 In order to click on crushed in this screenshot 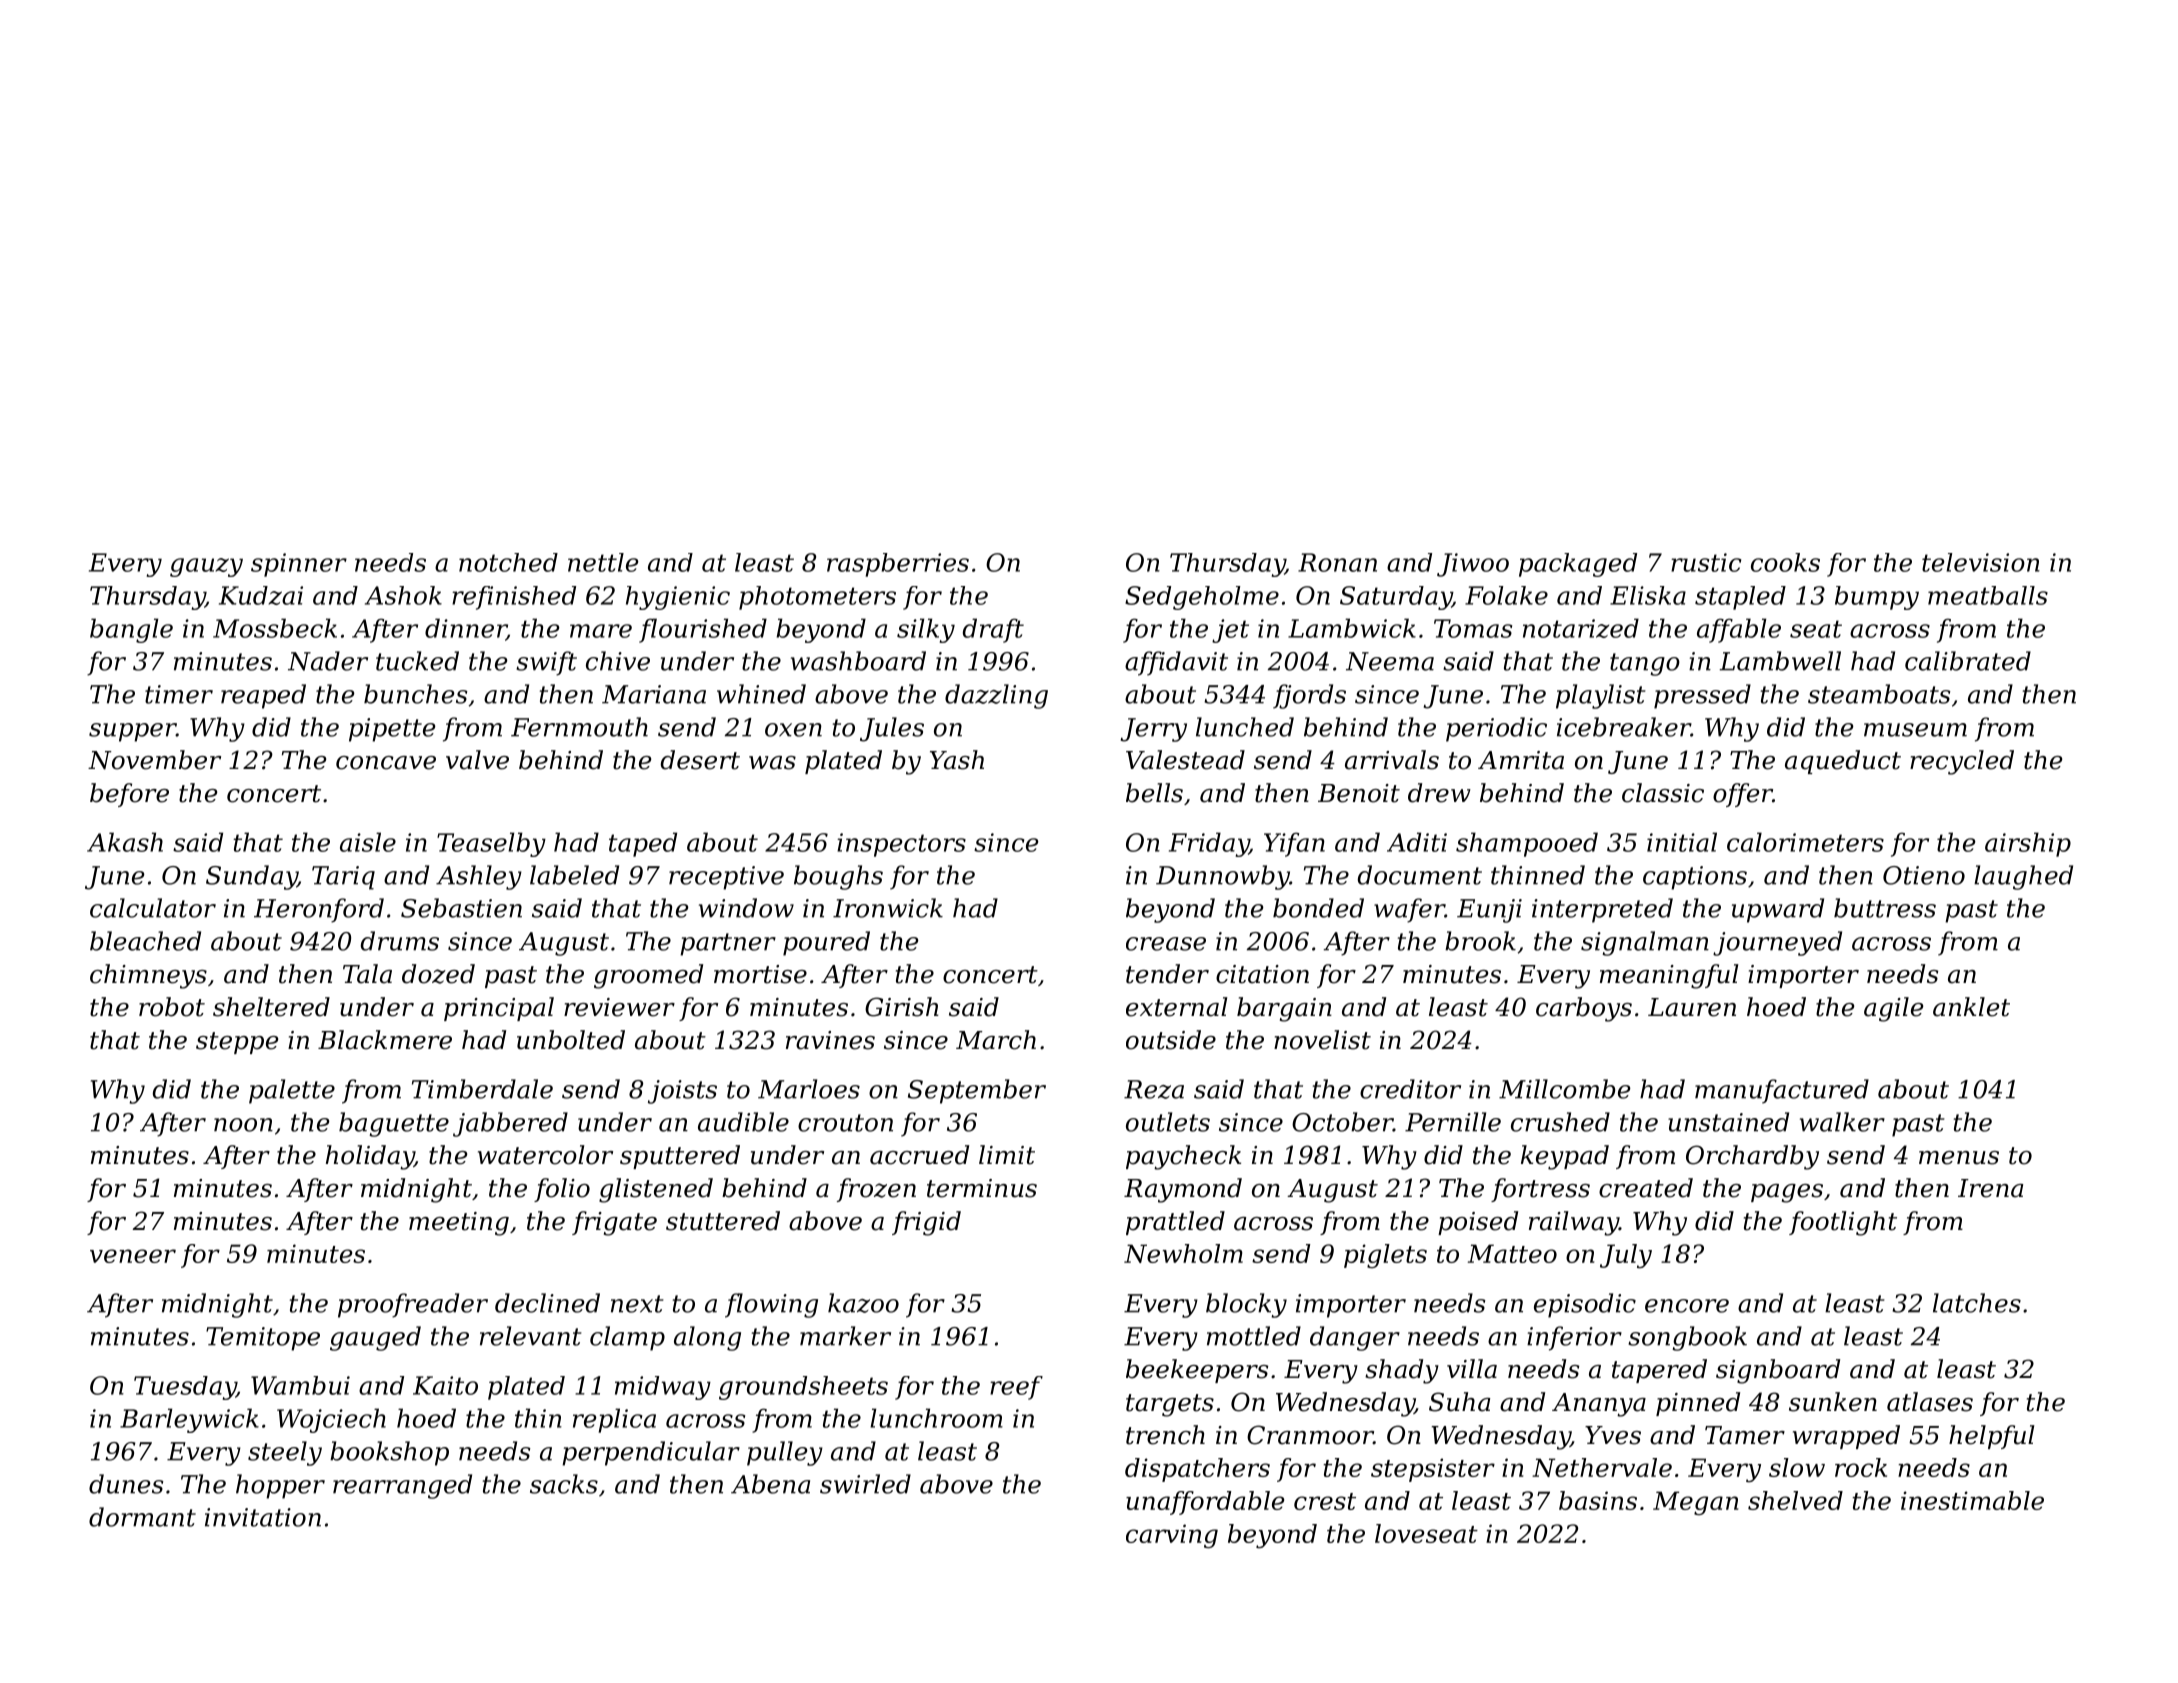, I will do `click(1560, 1122)`.
